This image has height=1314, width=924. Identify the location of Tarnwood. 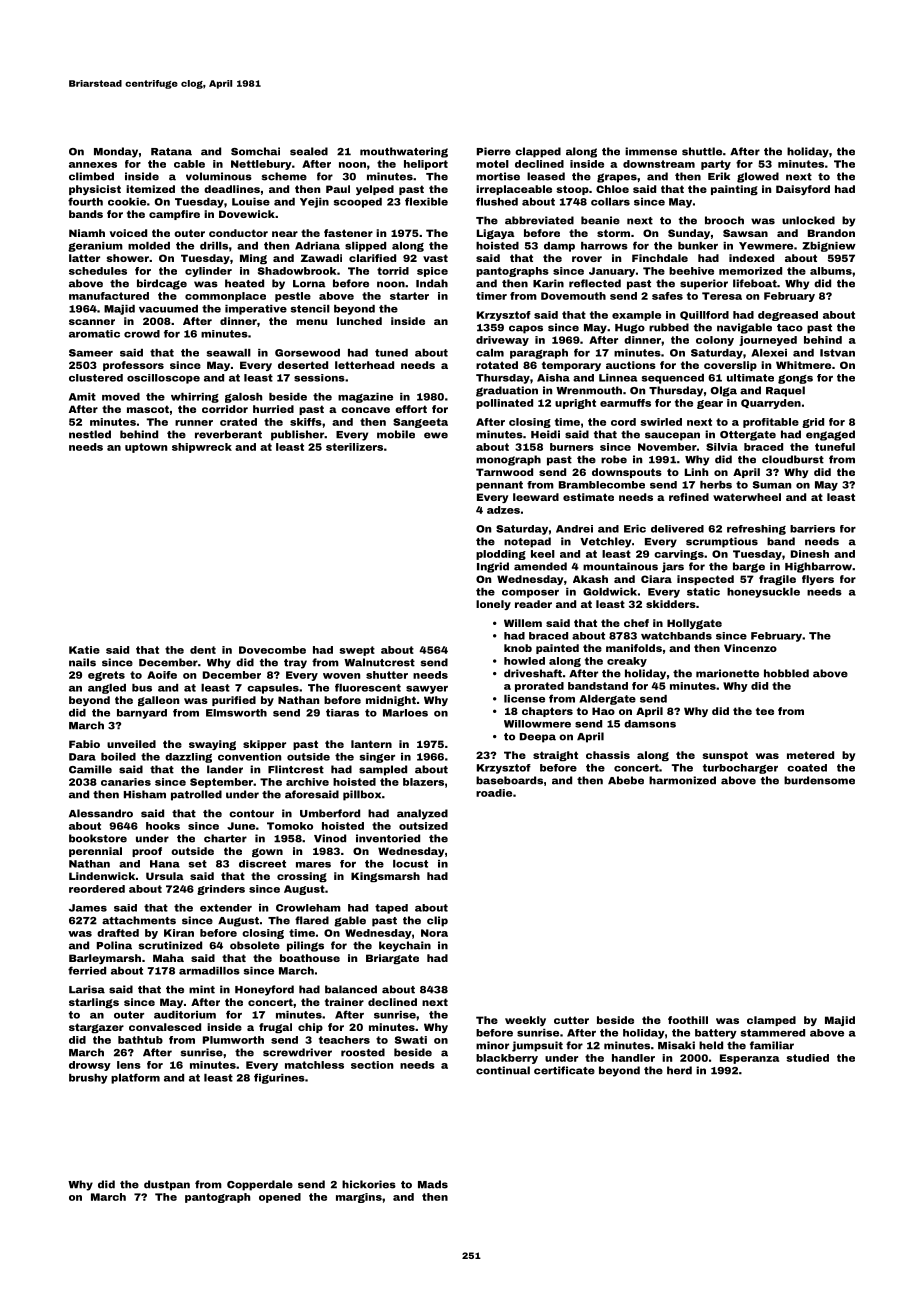
(504, 472).
